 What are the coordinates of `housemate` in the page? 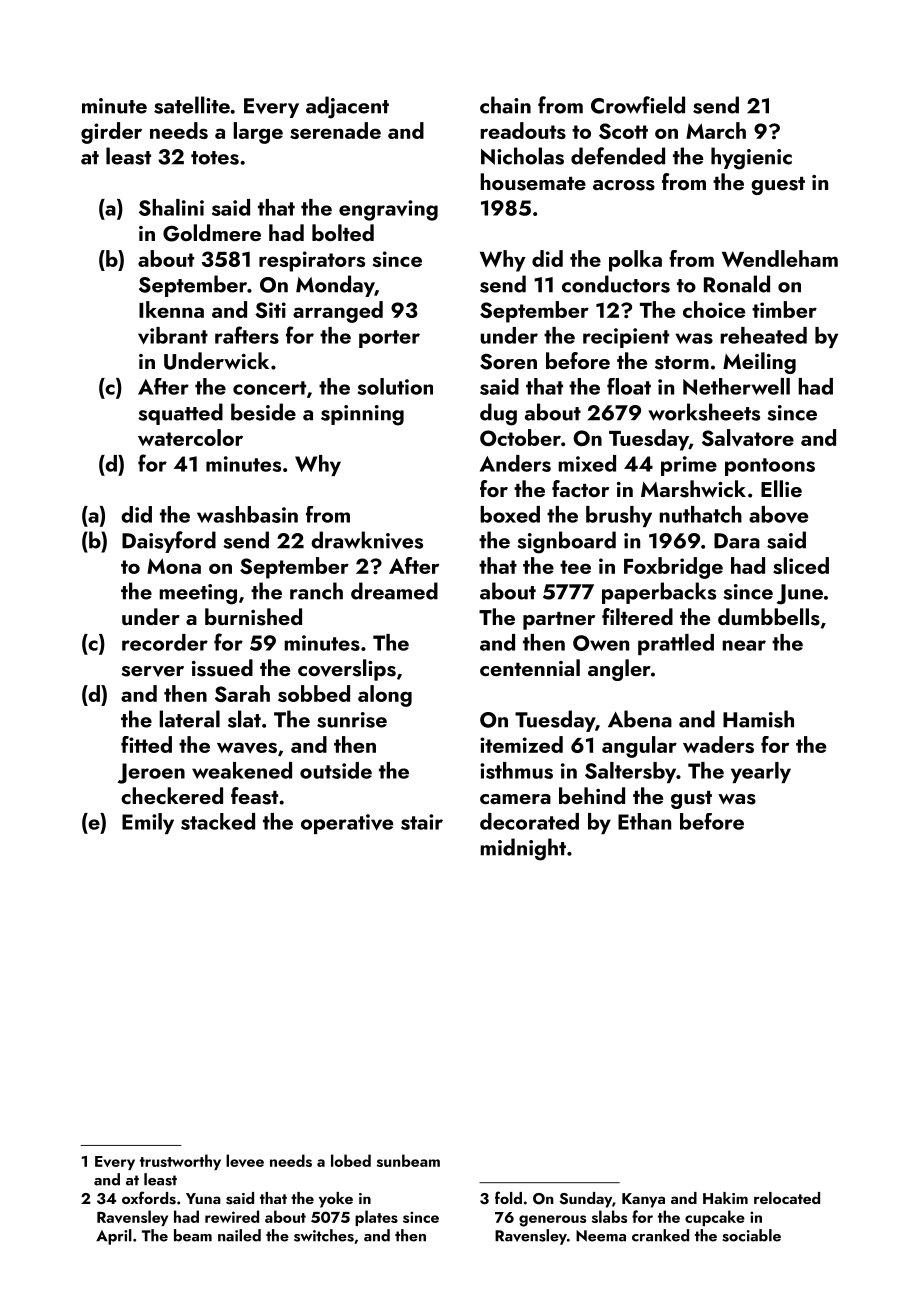 It's located at (533, 182).
